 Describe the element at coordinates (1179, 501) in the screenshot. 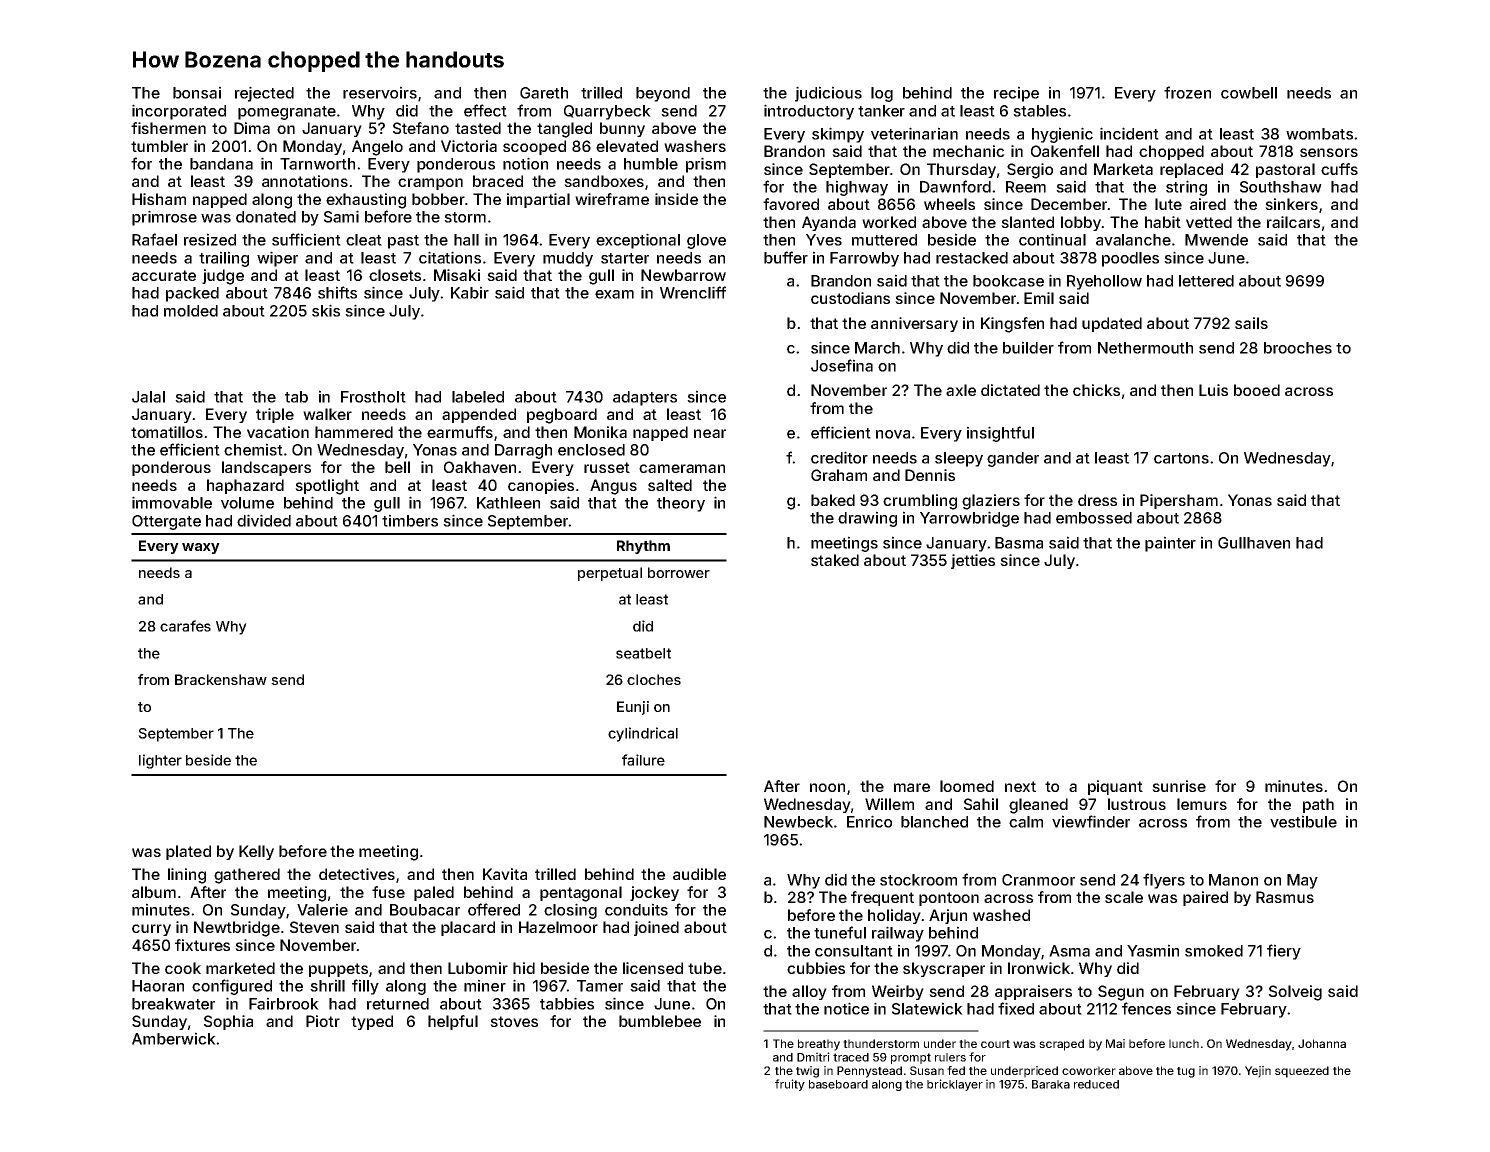

I see `Pipersham` at that location.
